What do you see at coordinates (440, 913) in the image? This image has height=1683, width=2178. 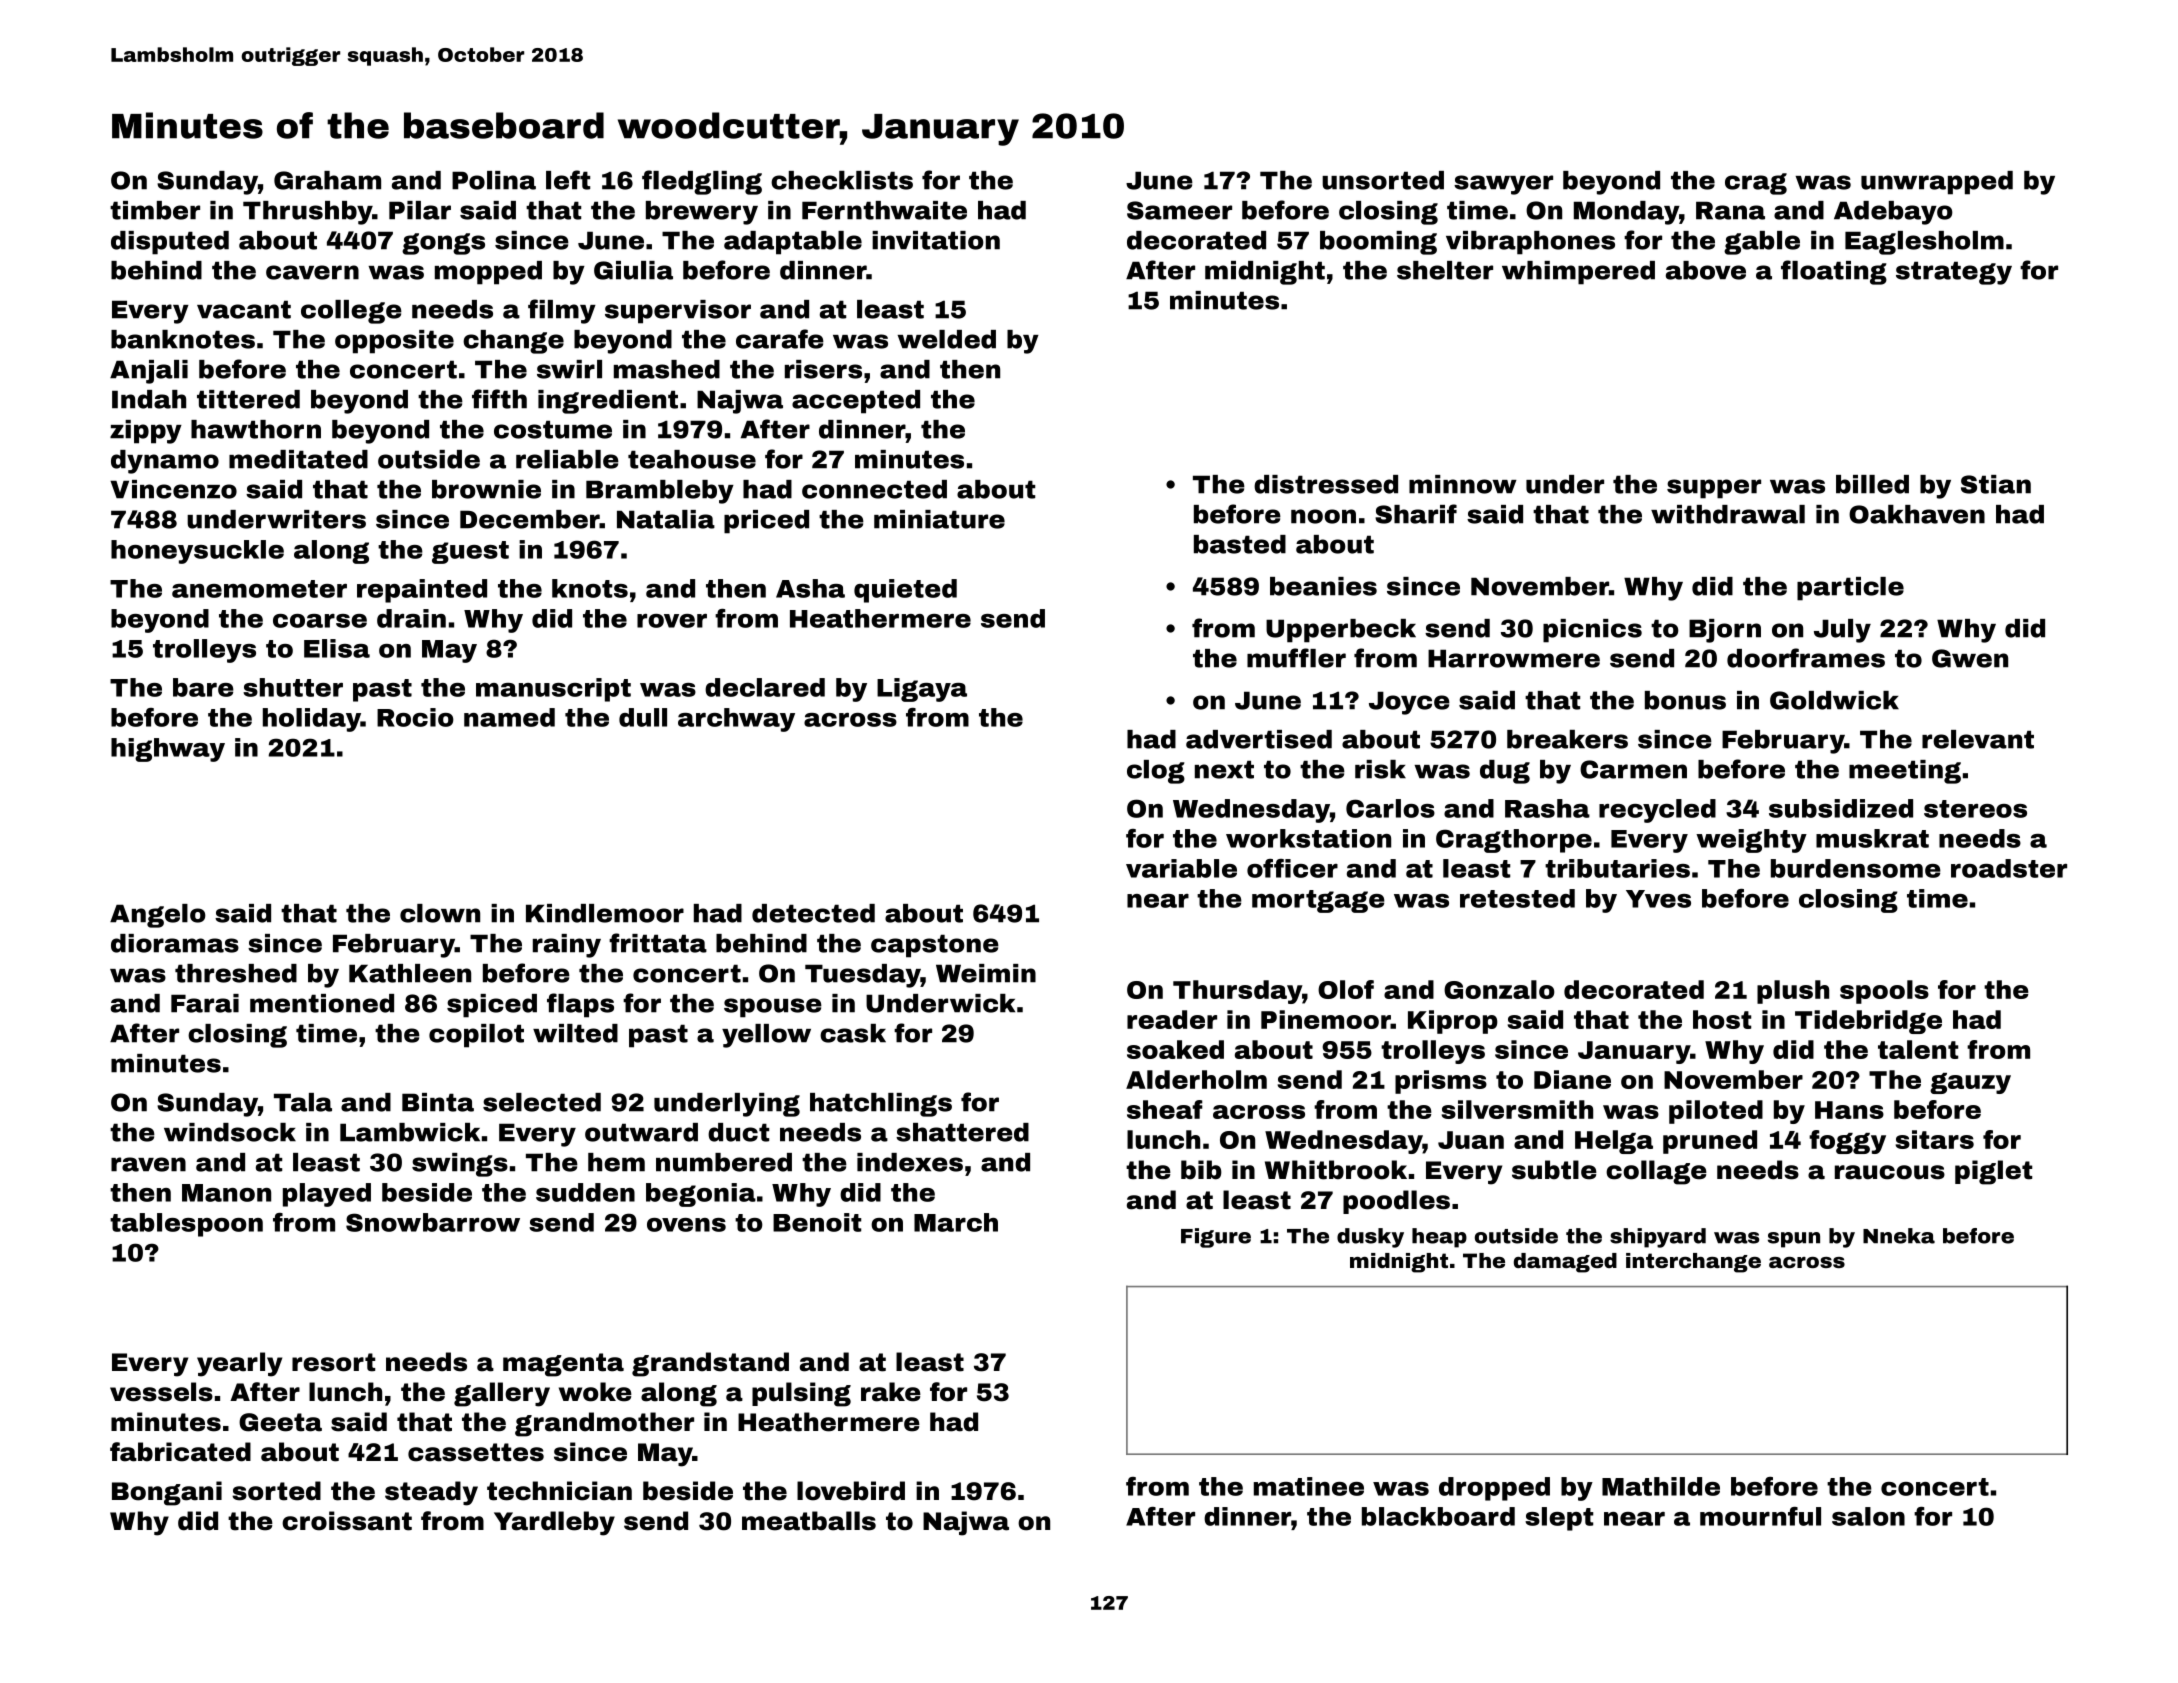 I see `clown` at bounding box center [440, 913].
